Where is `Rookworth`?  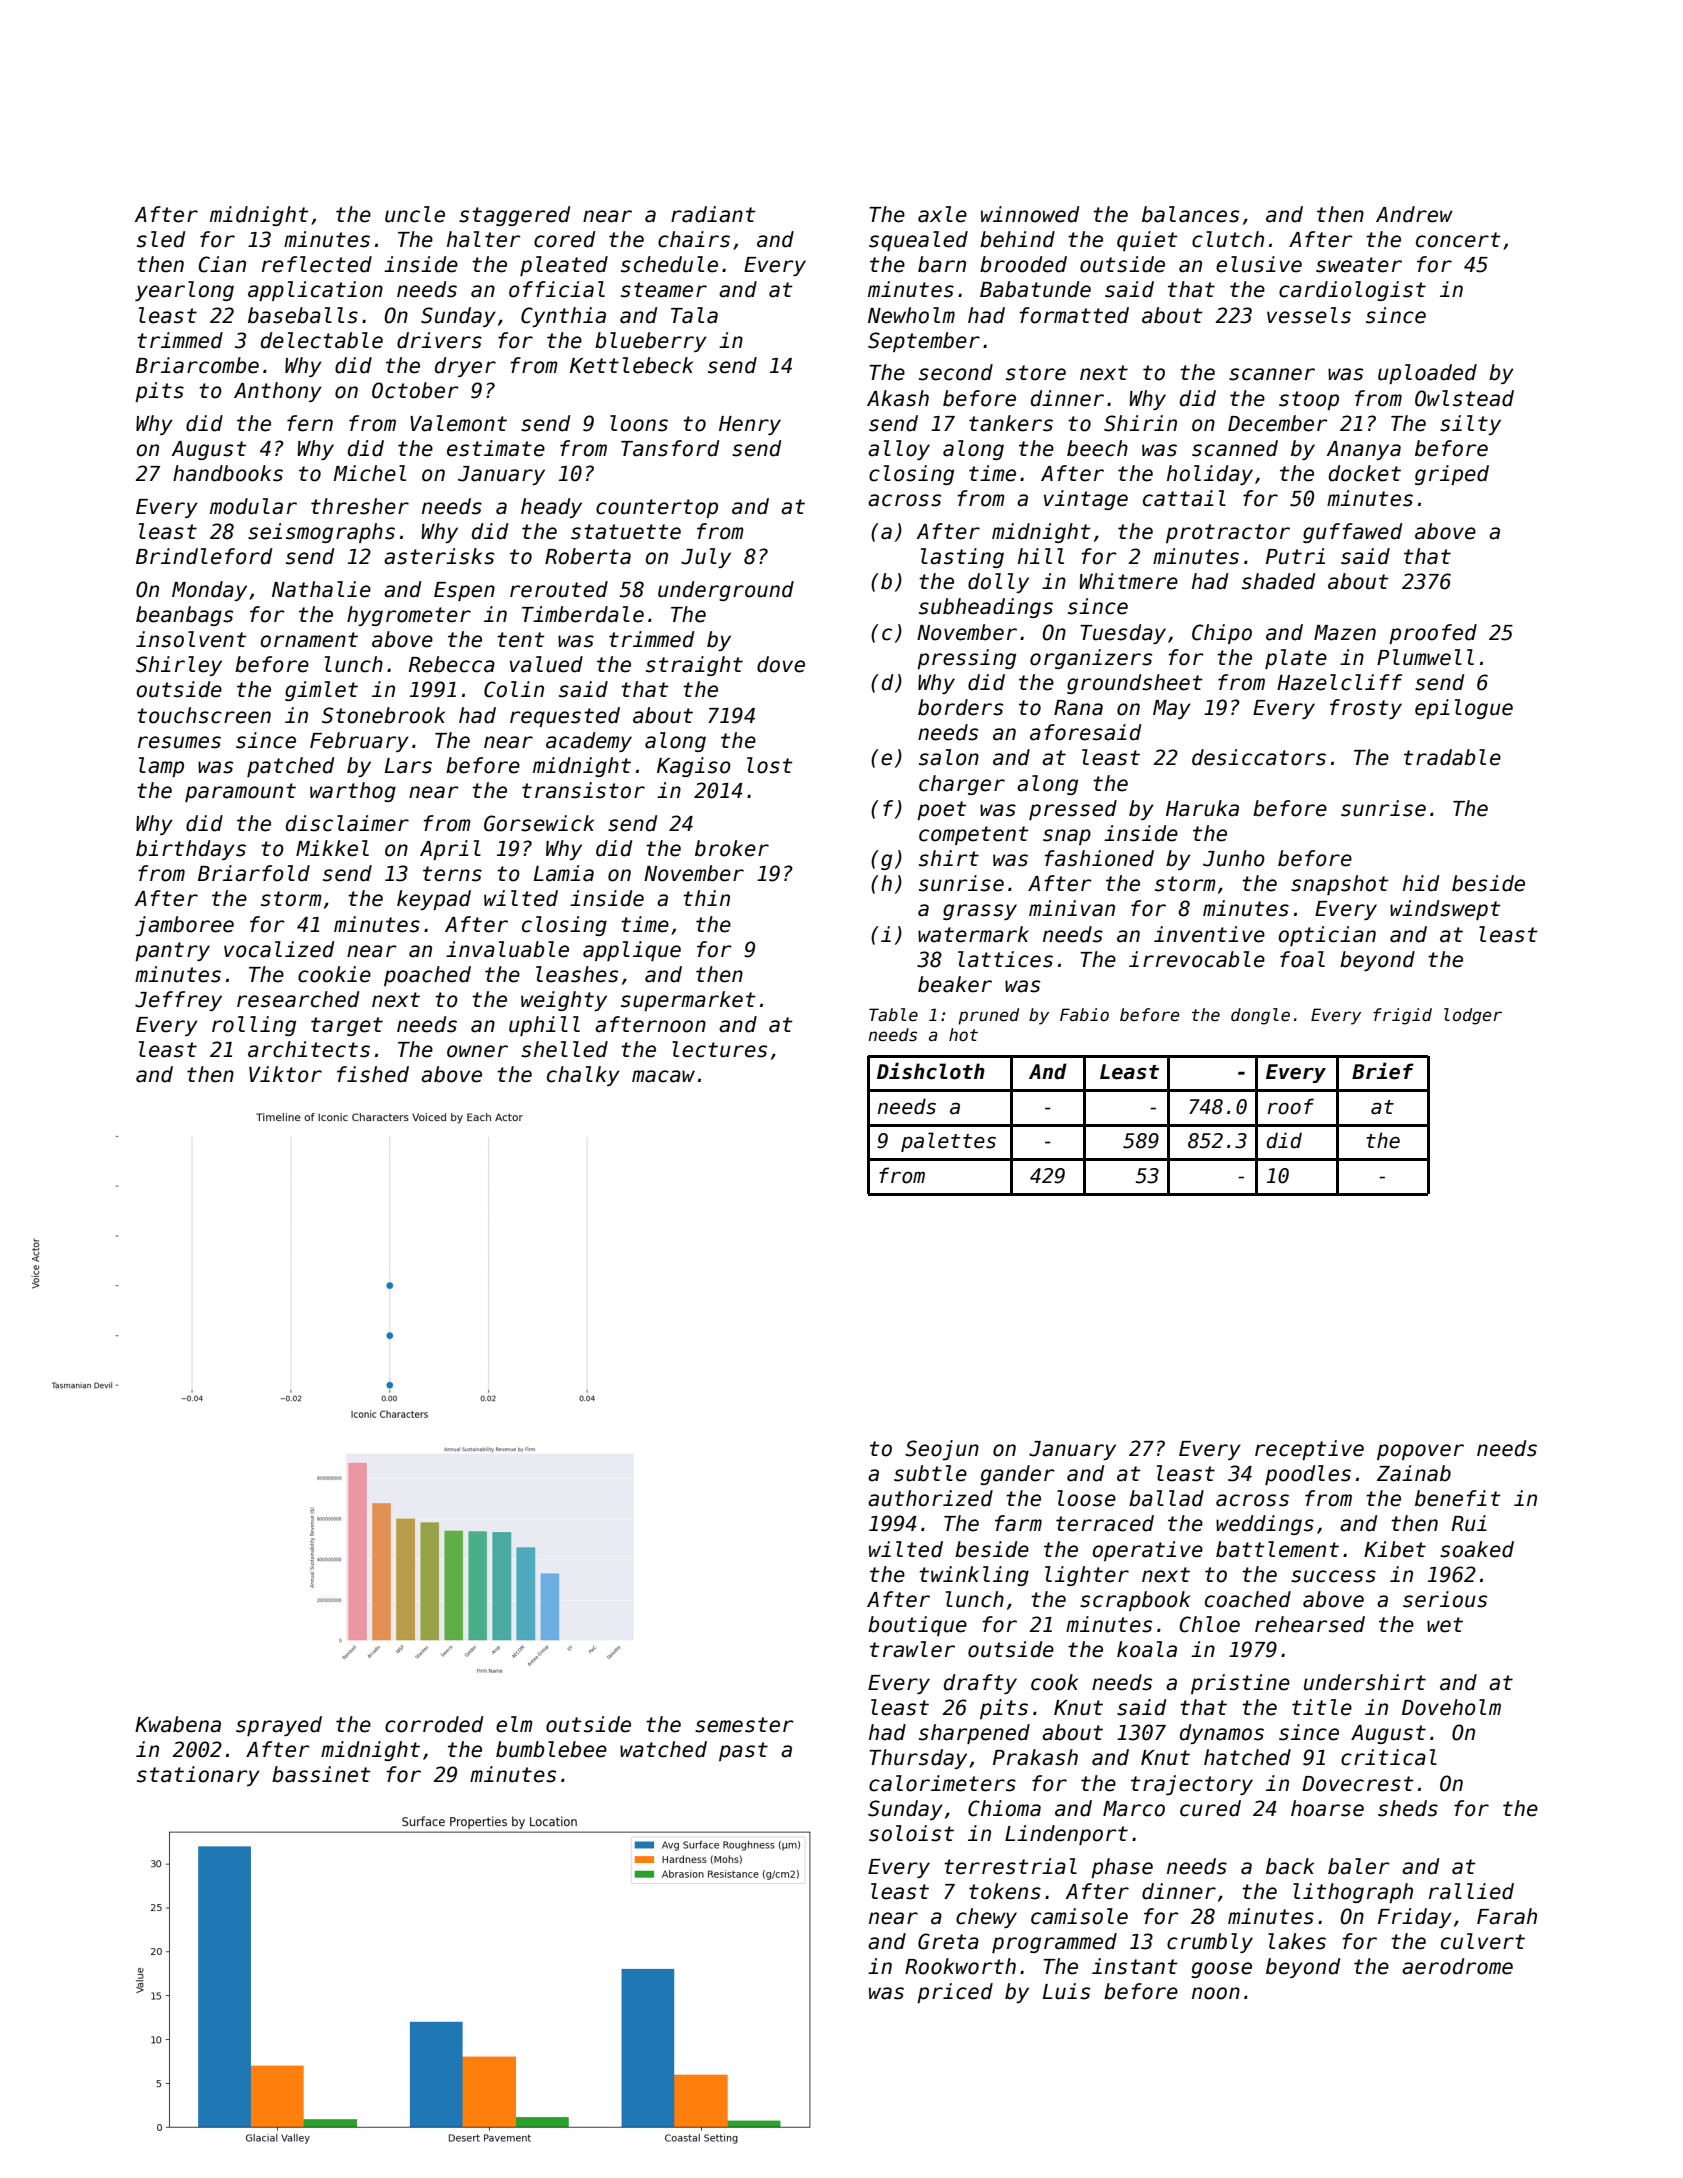
Rookworth is located at coordinates (960, 1966).
